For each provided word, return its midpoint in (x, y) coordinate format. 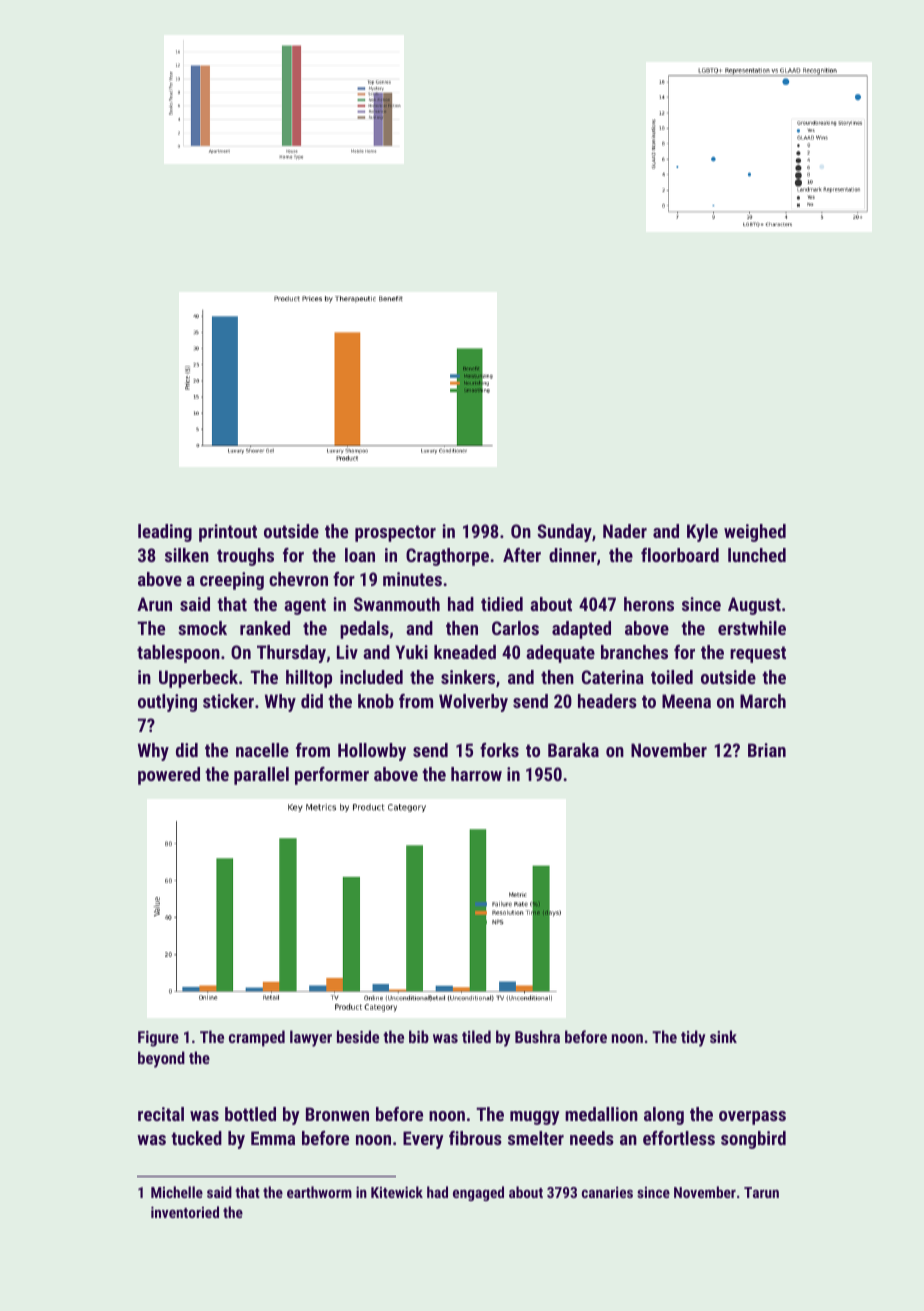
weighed (755, 533)
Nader (625, 531)
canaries (607, 1192)
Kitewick (397, 1192)
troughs (245, 557)
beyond (161, 1059)
